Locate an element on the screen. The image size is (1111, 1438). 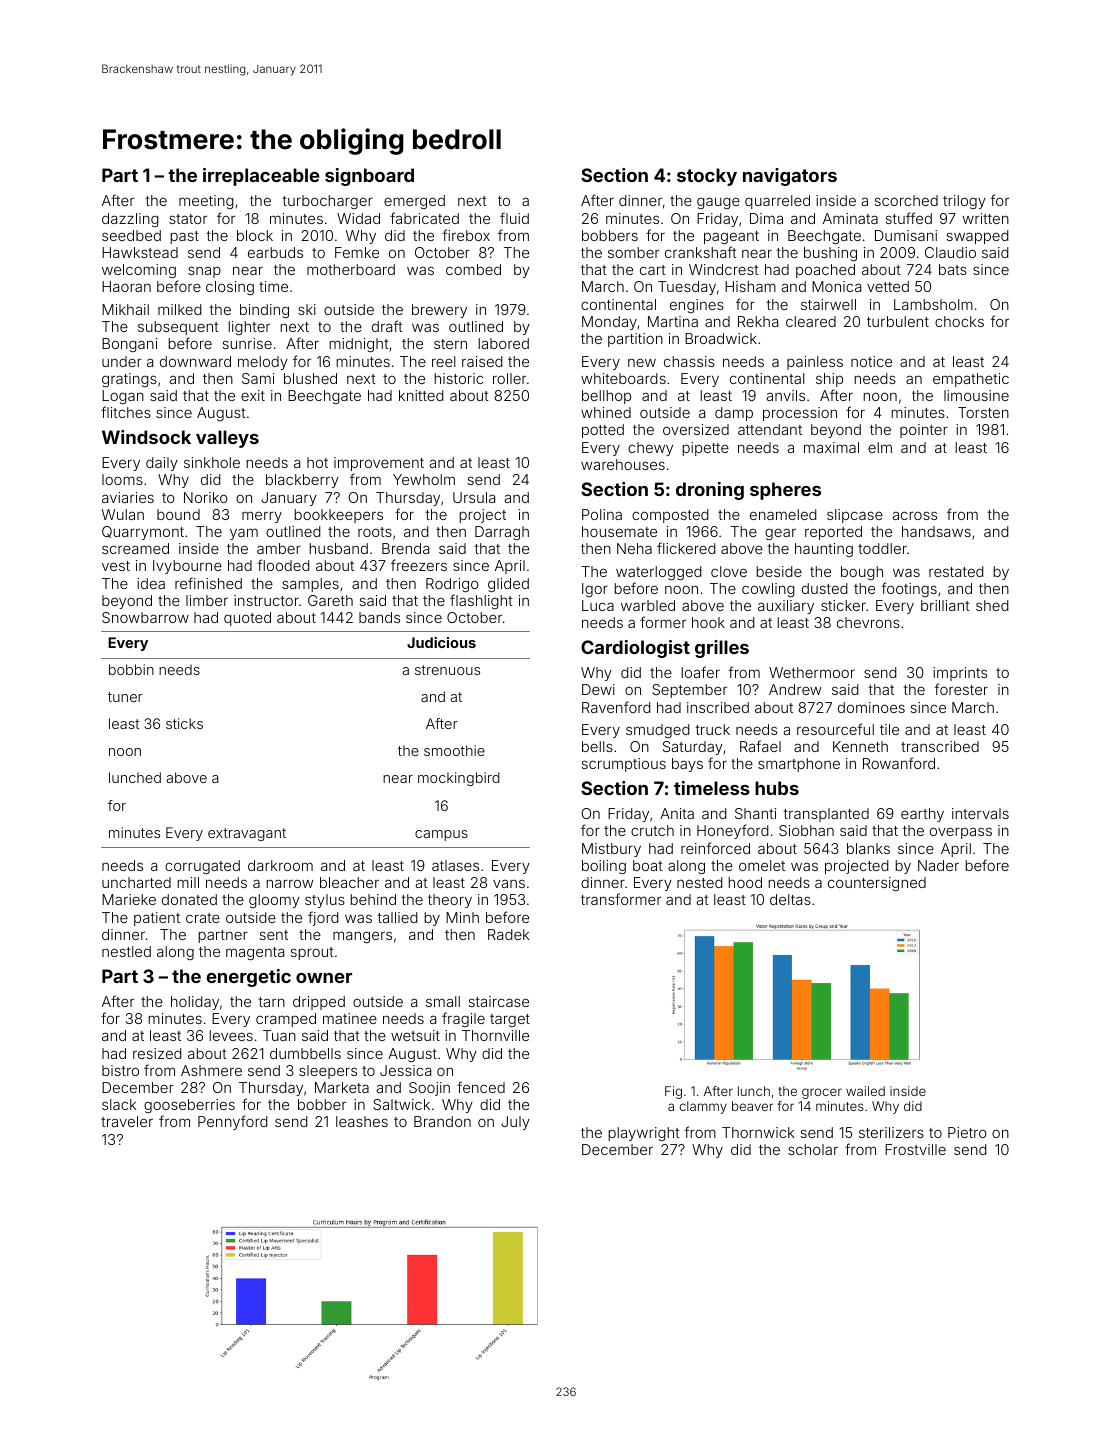
Brandon is located at coordinates (442, 1121).
